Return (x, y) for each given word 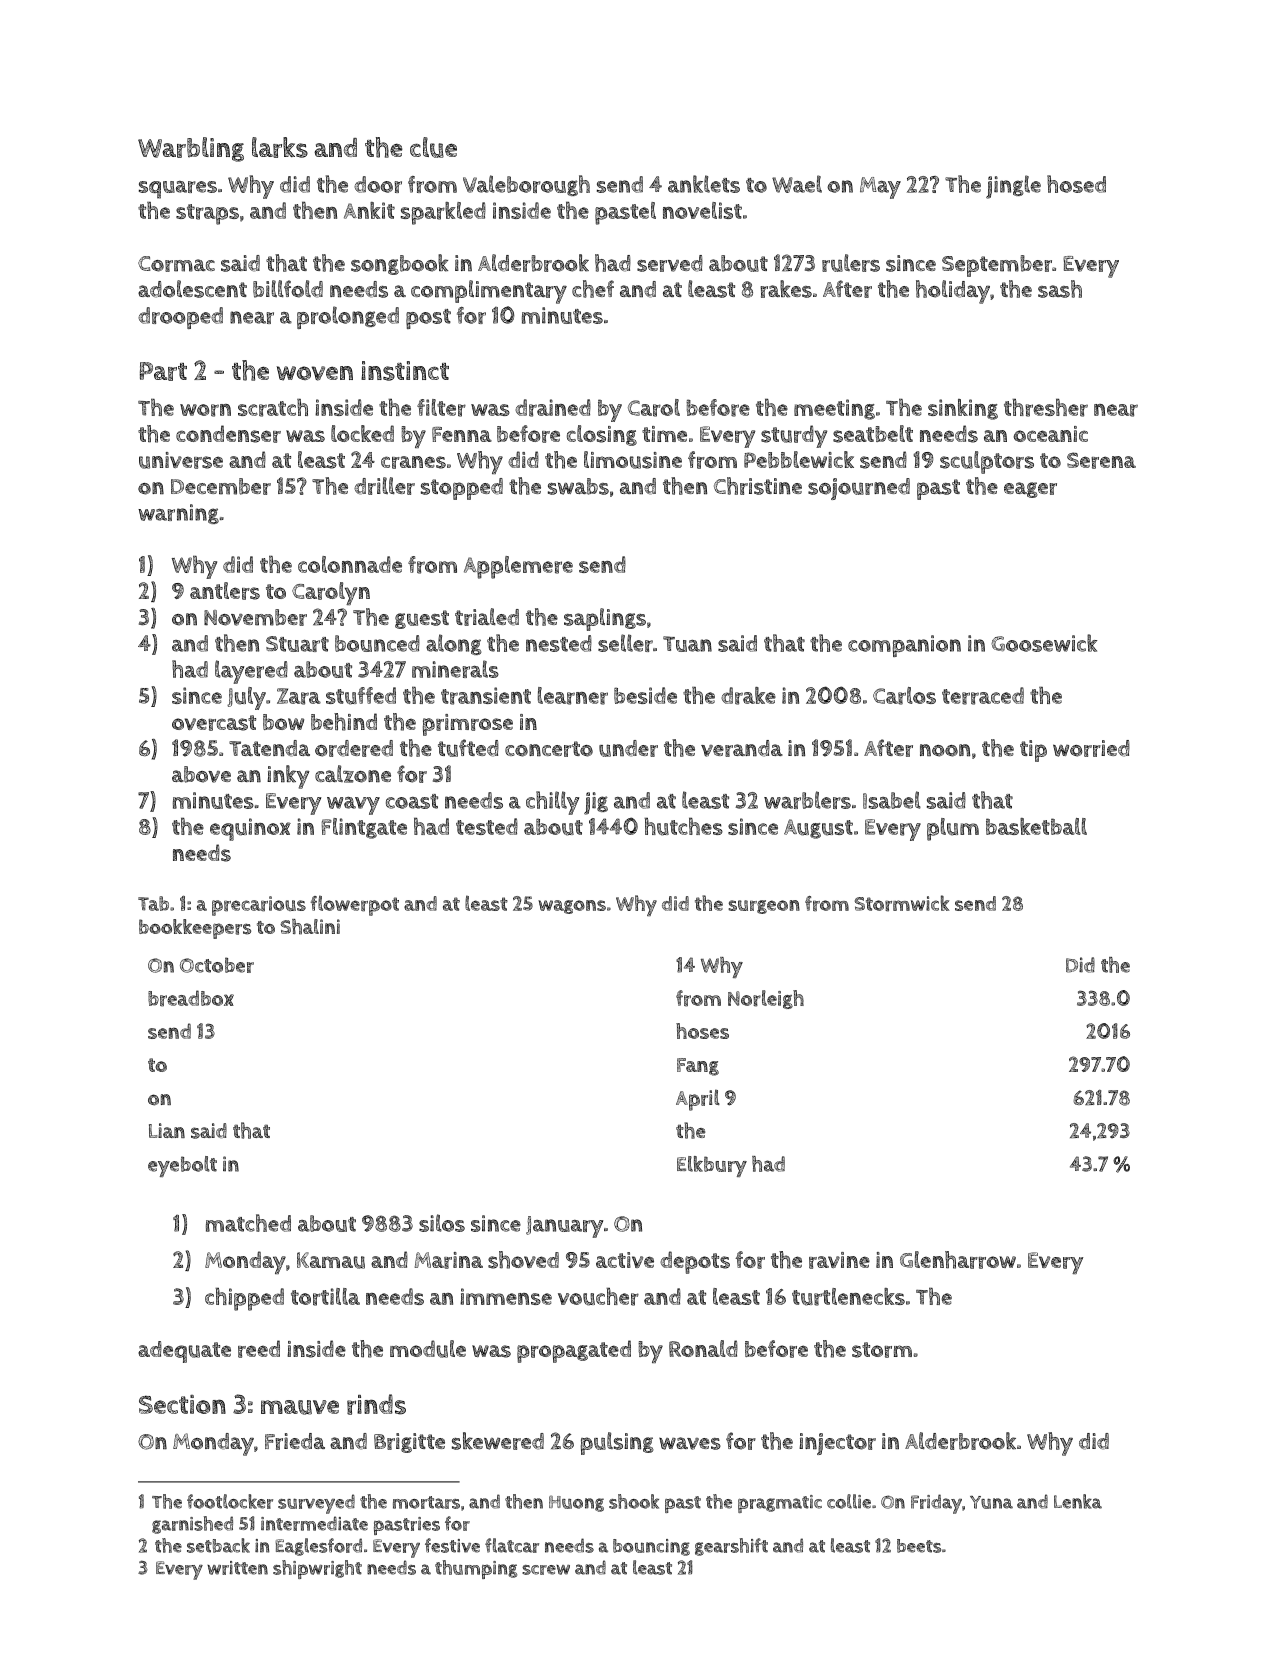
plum (953, 829)
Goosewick (1044, 643)
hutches (683, 827)
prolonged (348, 317)
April (698, 1100)
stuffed (361, 696)
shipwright (317, 1569)
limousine (633, 460)
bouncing (651, 1547)
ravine (839, 1260)
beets (919, 1546)
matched (248, 1223)
